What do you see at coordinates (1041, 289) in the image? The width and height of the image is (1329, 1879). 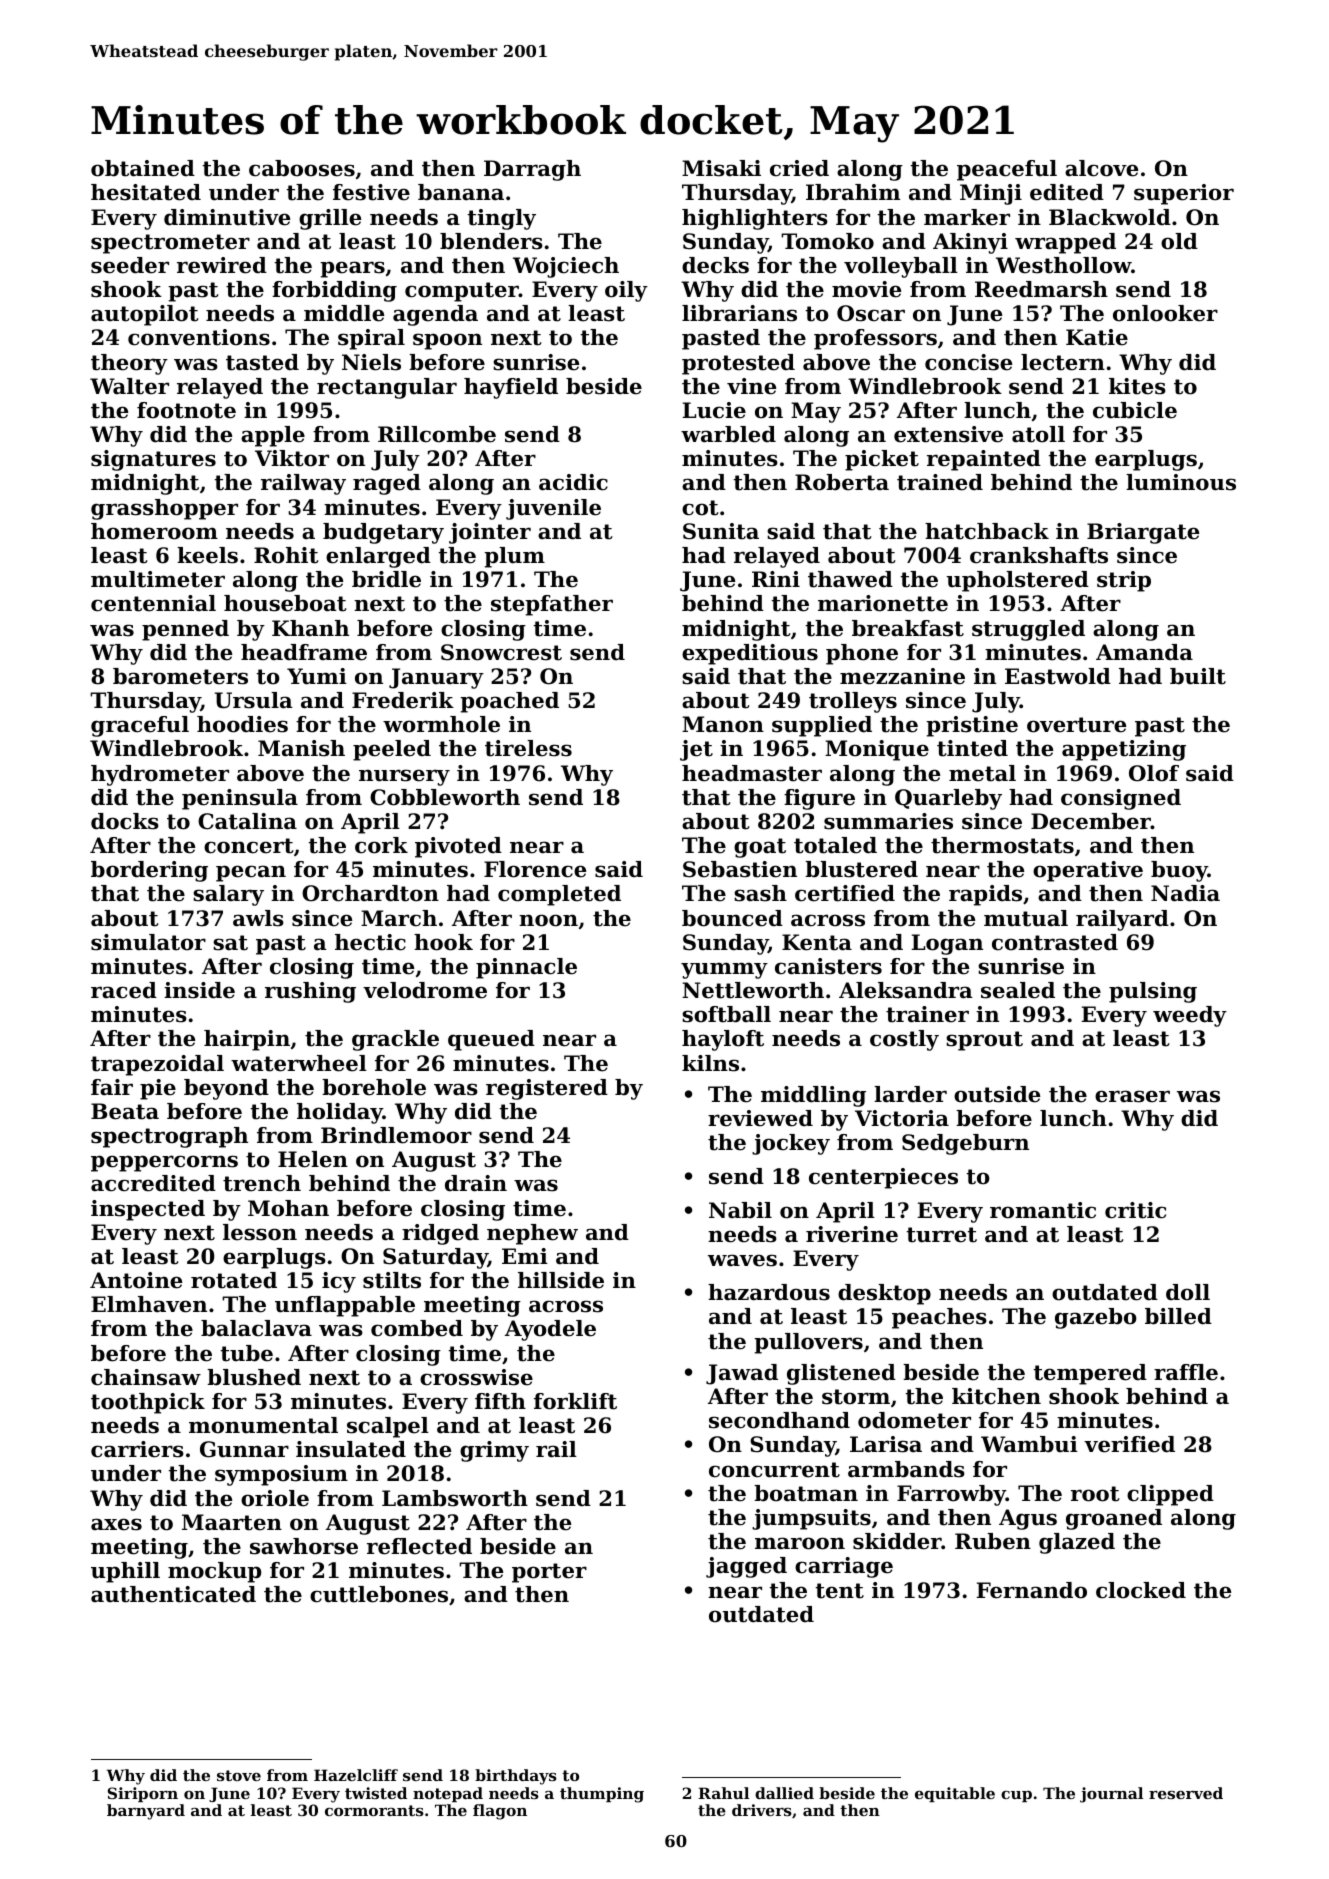 I see `Reedmarsh` at bounding box center [1041, 289].
